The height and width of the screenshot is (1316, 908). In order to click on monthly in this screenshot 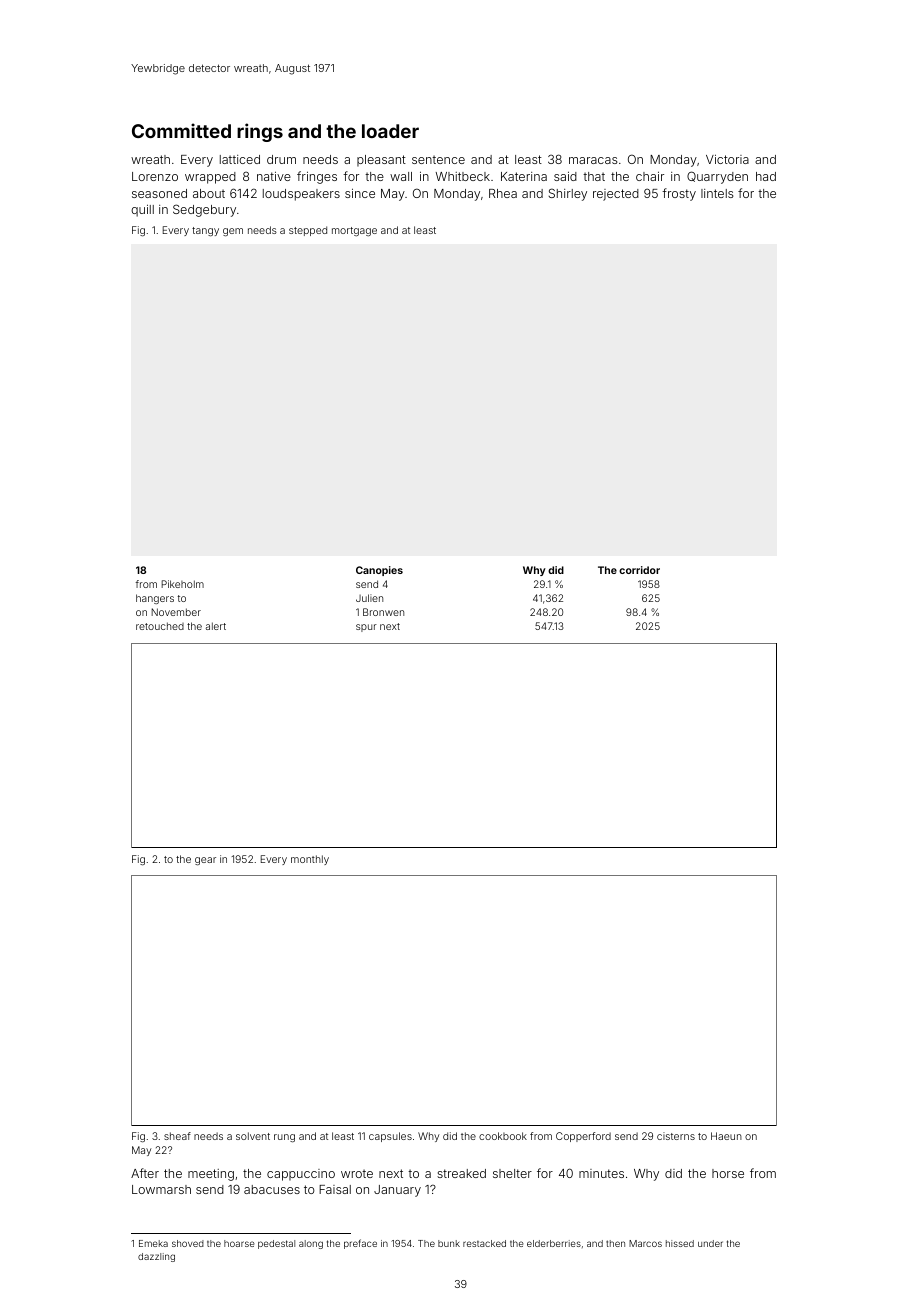, I will do `click(310, 860)`.
